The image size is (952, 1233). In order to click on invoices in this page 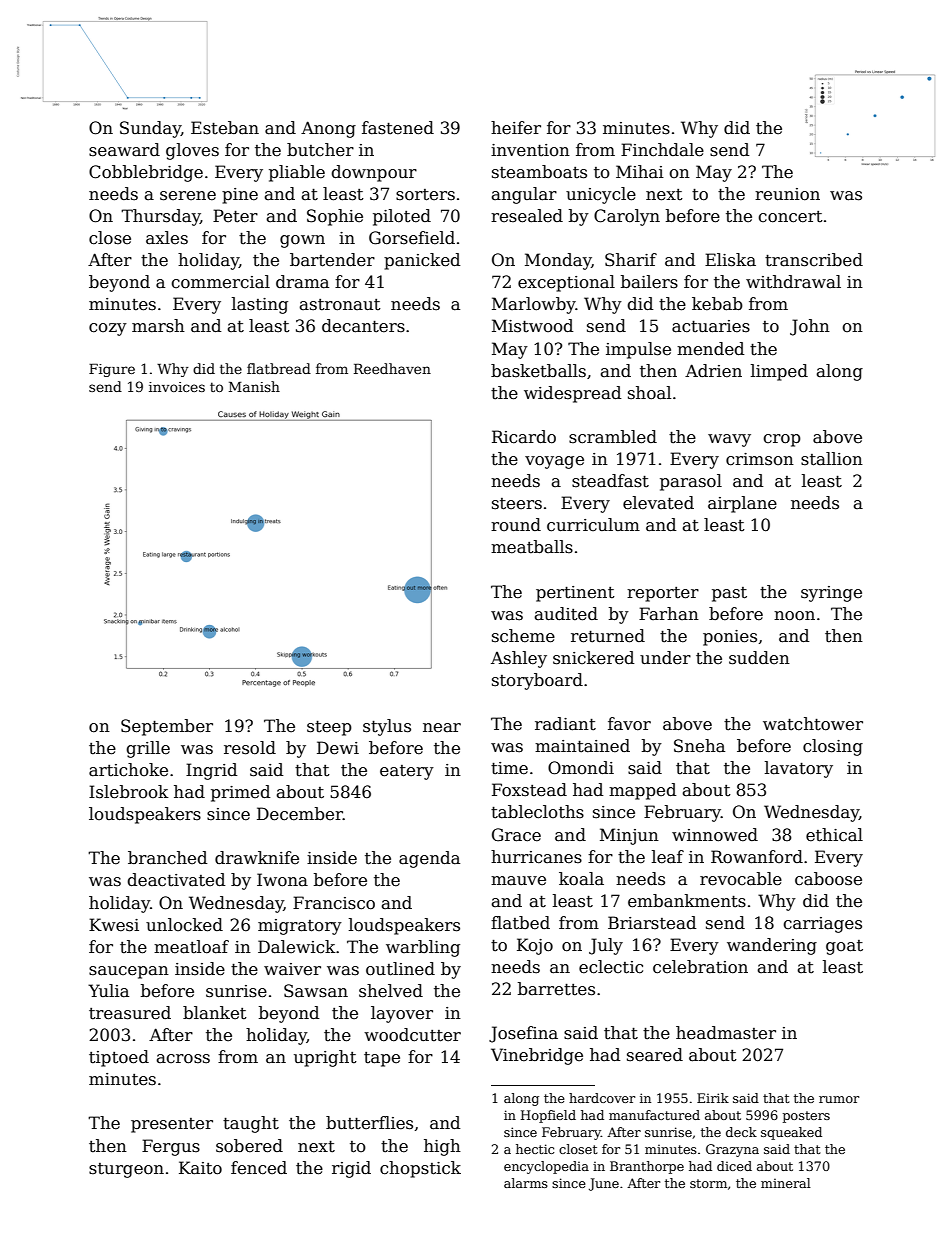, I will do `click(177, 387)`.
